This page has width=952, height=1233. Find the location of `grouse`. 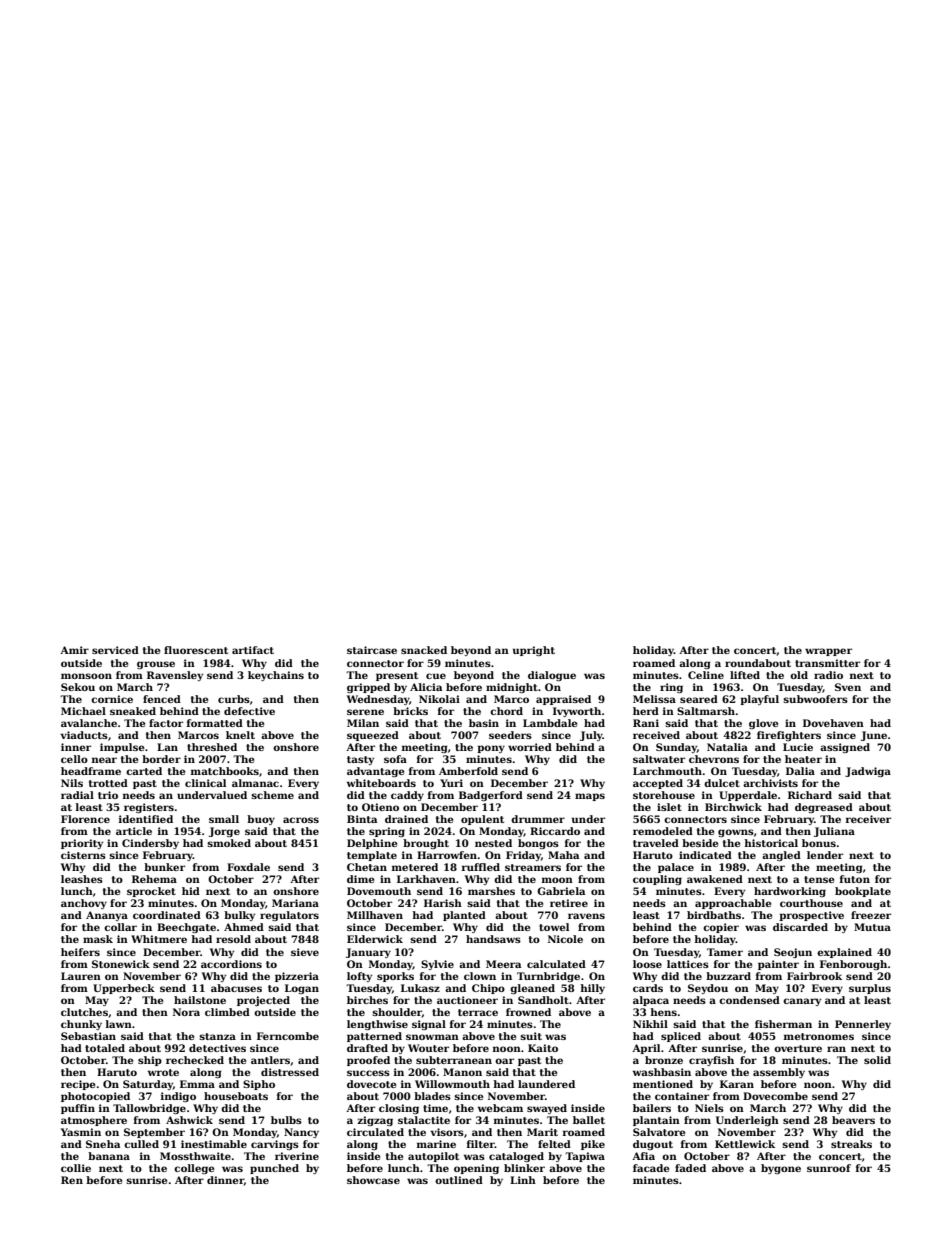

grouse is located at coordinates (156, 665).
